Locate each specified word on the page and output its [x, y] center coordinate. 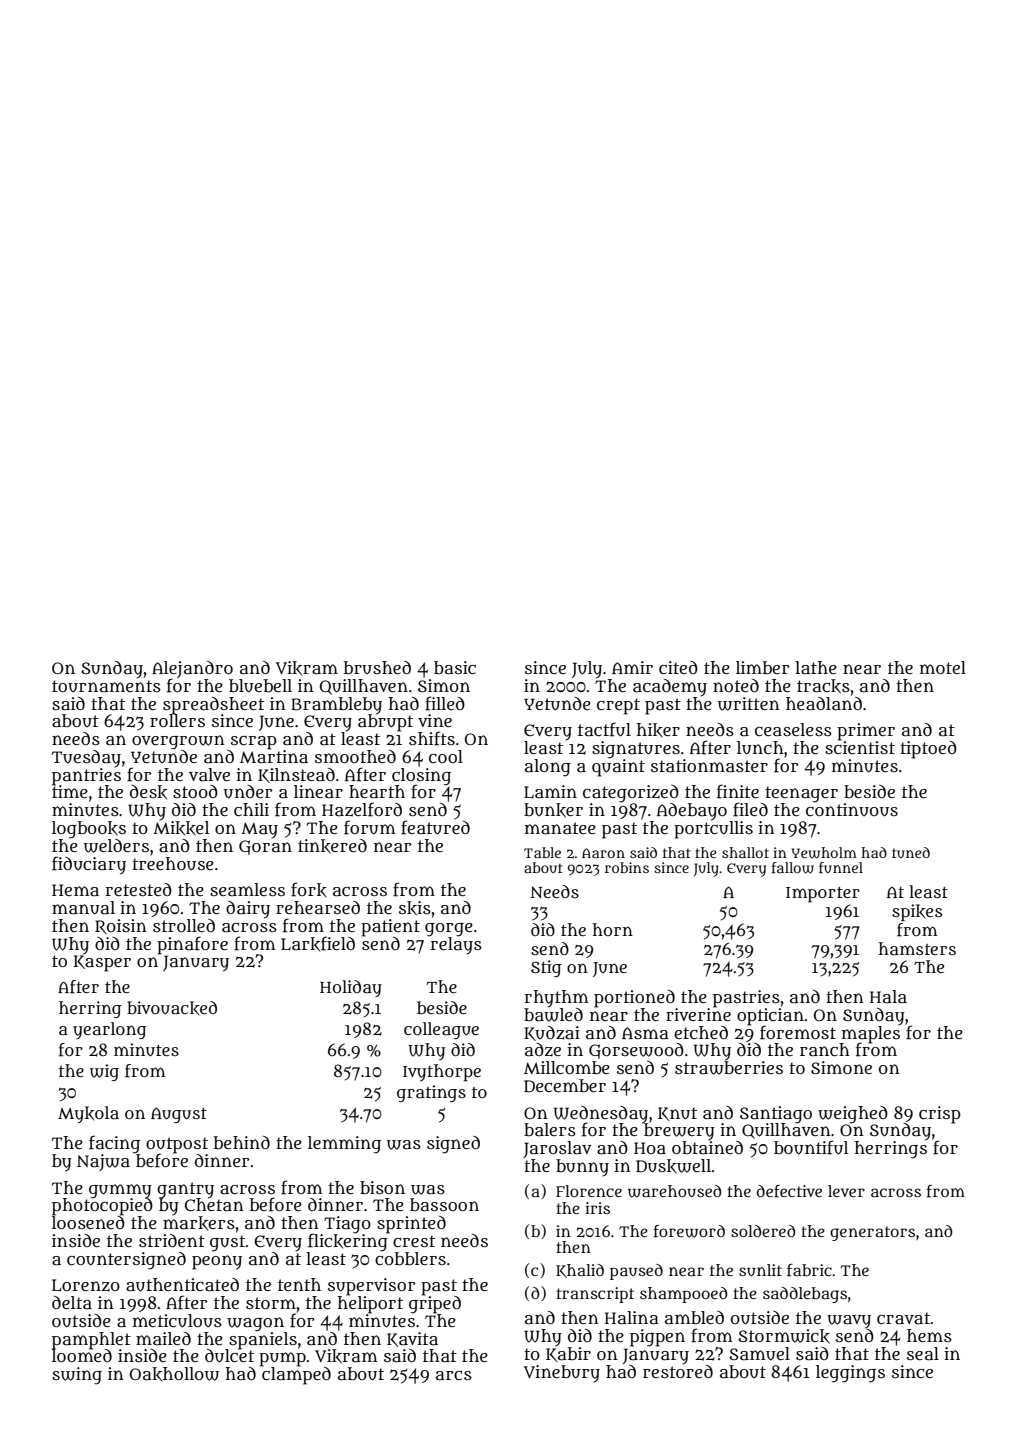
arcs [454, 1375]
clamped [296, 1376]
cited [678, 667]
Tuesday [86, 758]
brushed [377, 667]
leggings [850, 1374]
